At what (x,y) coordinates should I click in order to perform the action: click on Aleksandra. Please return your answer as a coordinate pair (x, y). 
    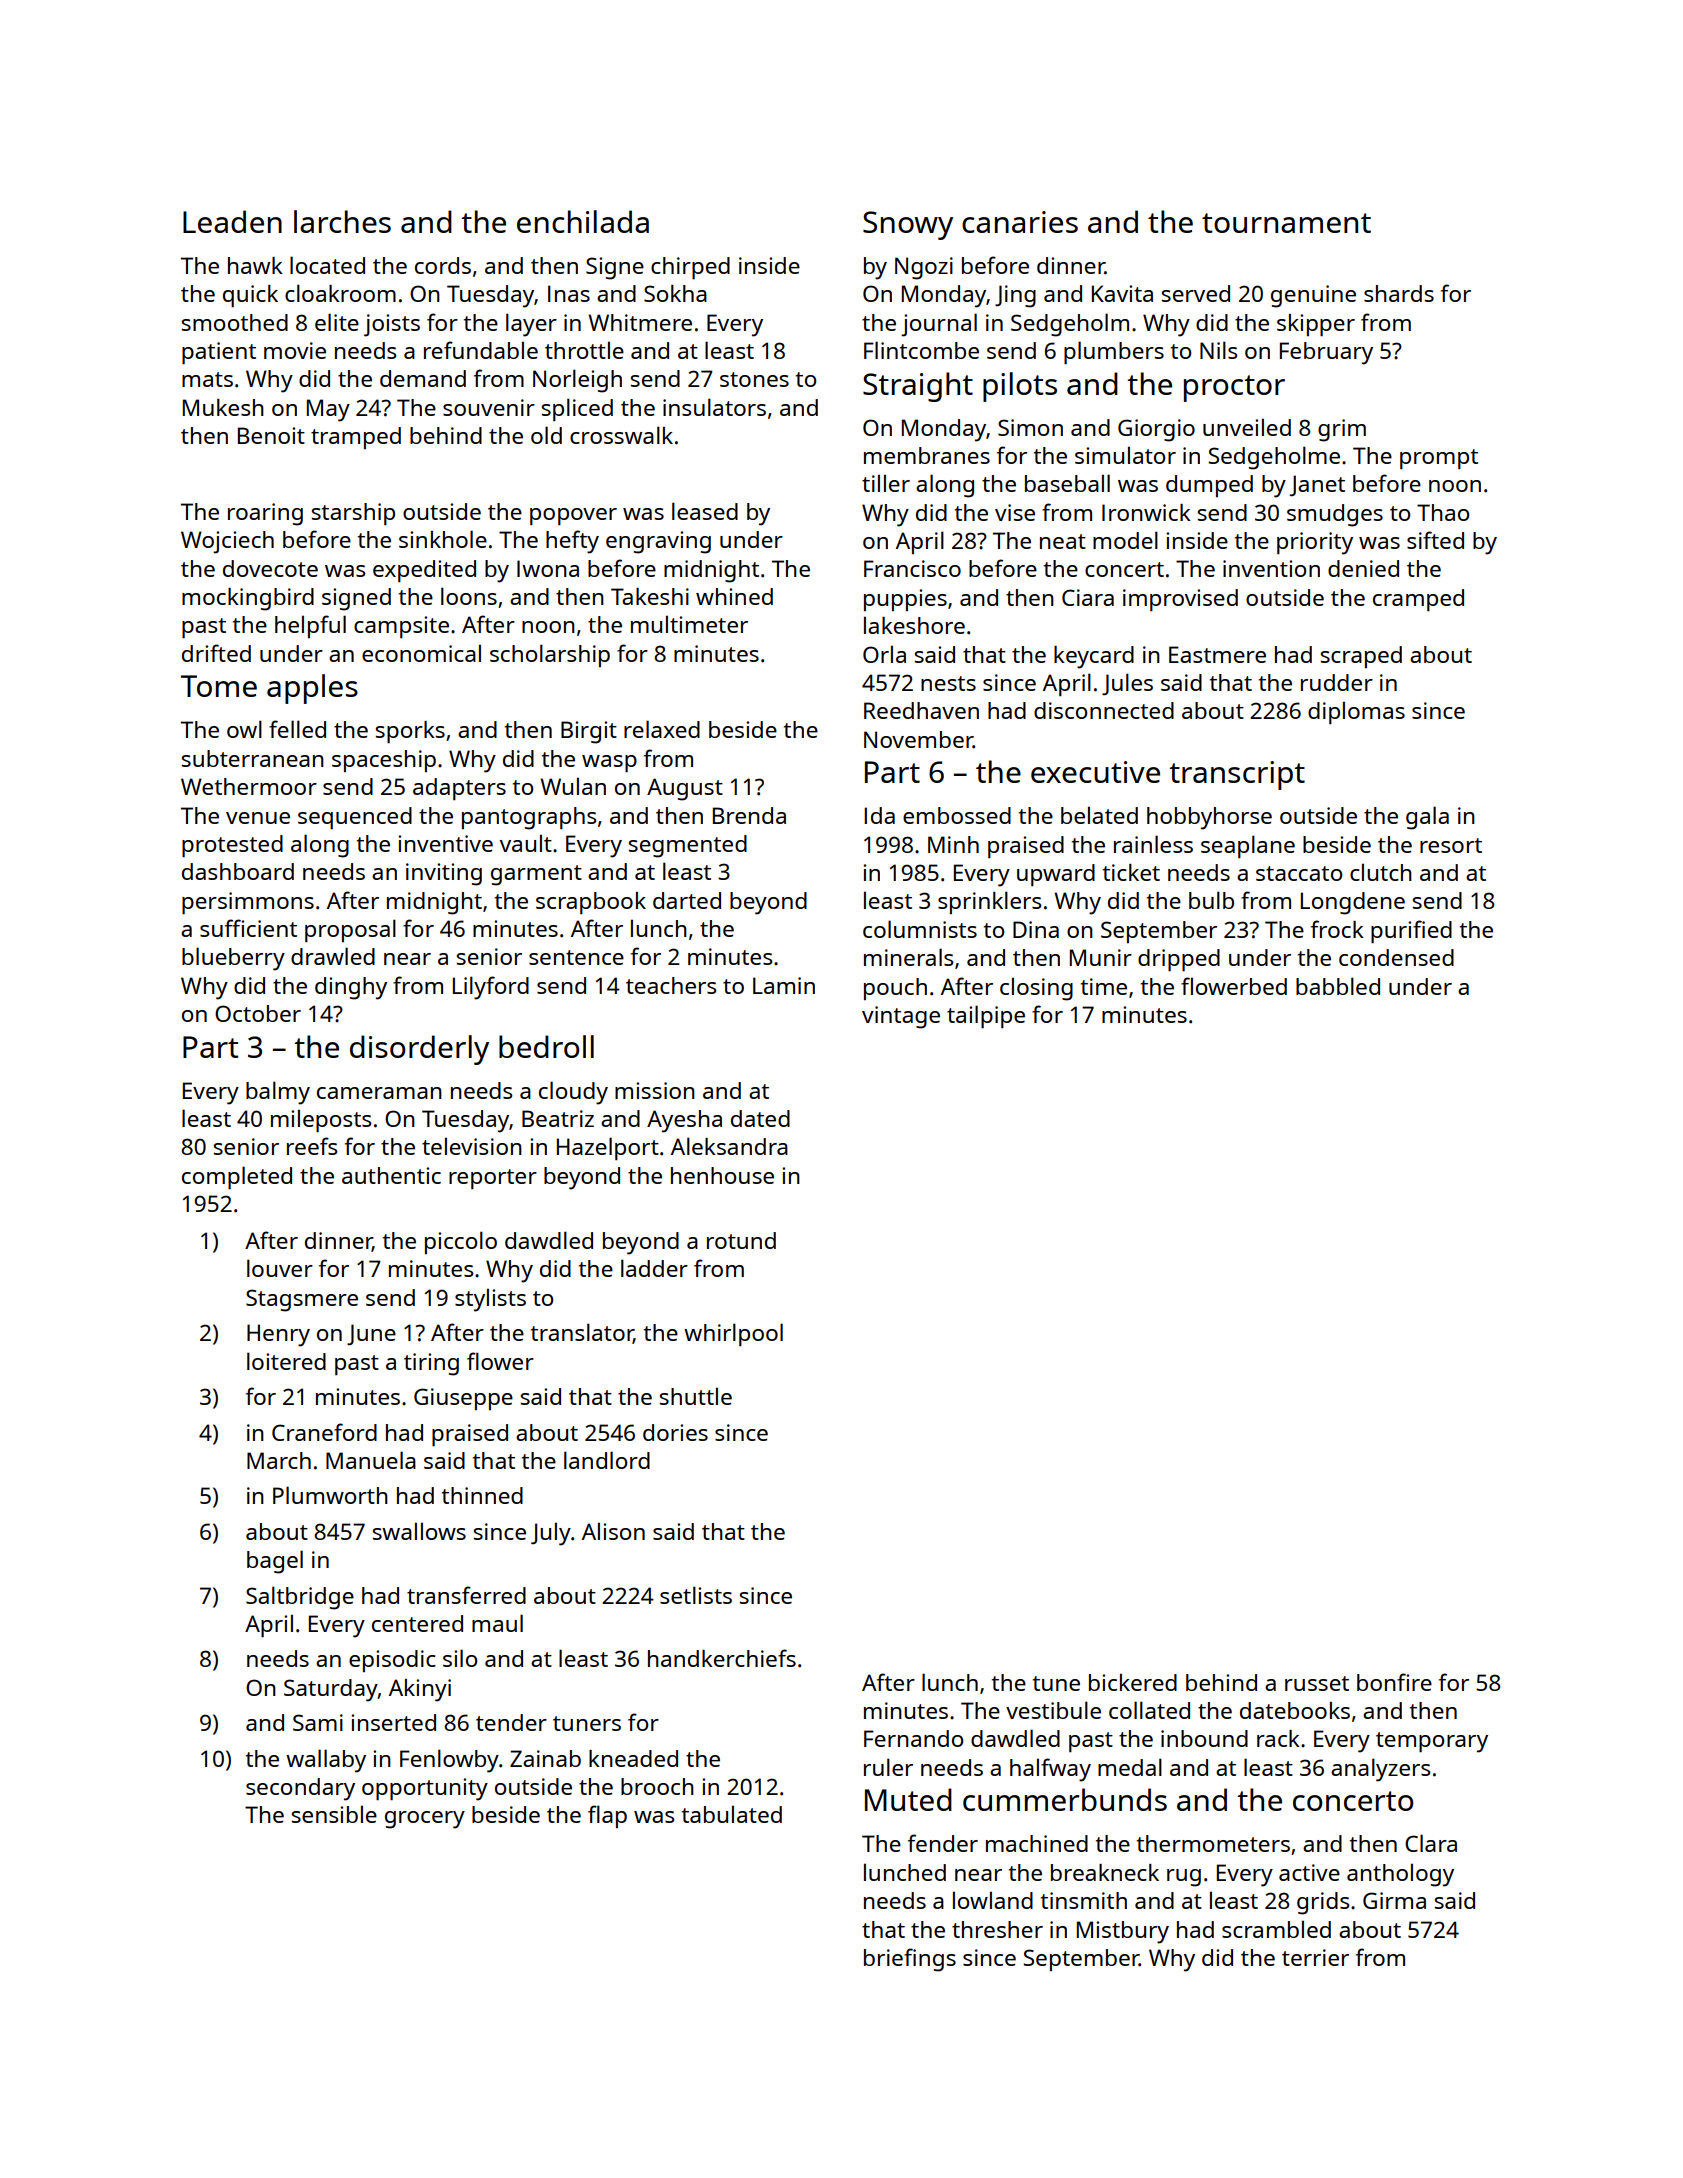
    Looking at the image, I should click on (729, 1146).
